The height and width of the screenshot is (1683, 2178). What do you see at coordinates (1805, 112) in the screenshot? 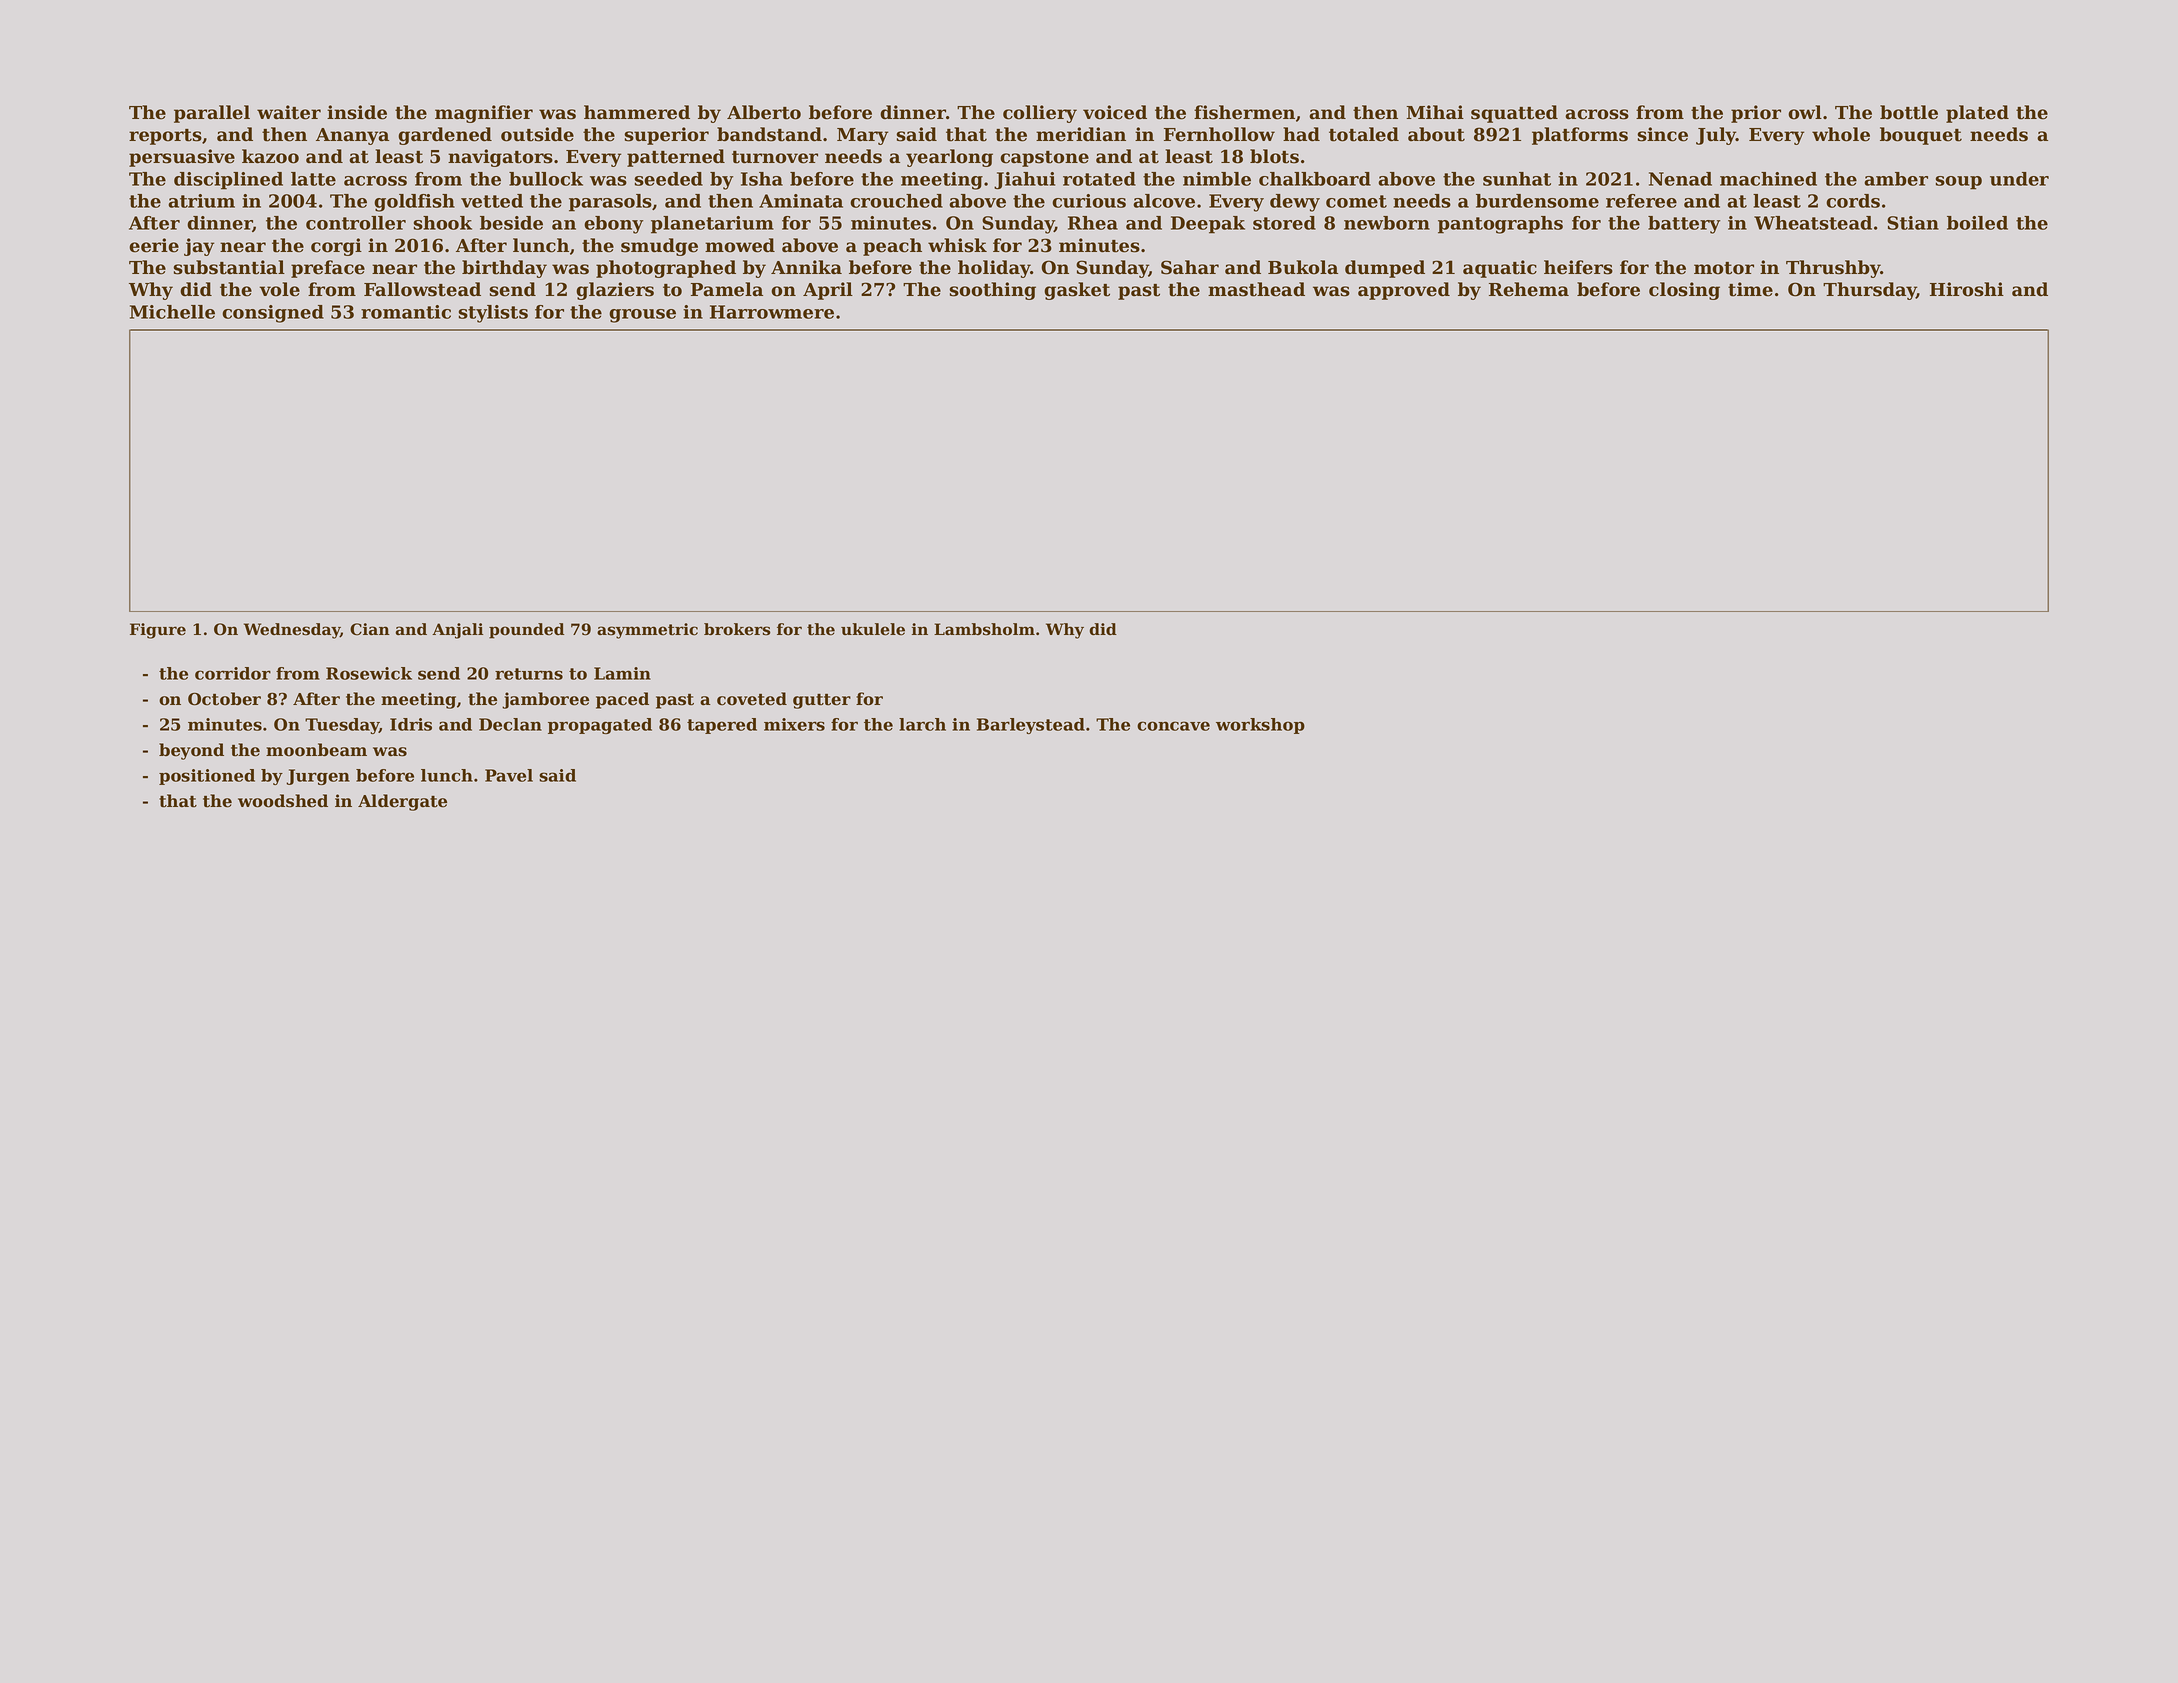
I see `owl` at bounding box center [1805, 112].
